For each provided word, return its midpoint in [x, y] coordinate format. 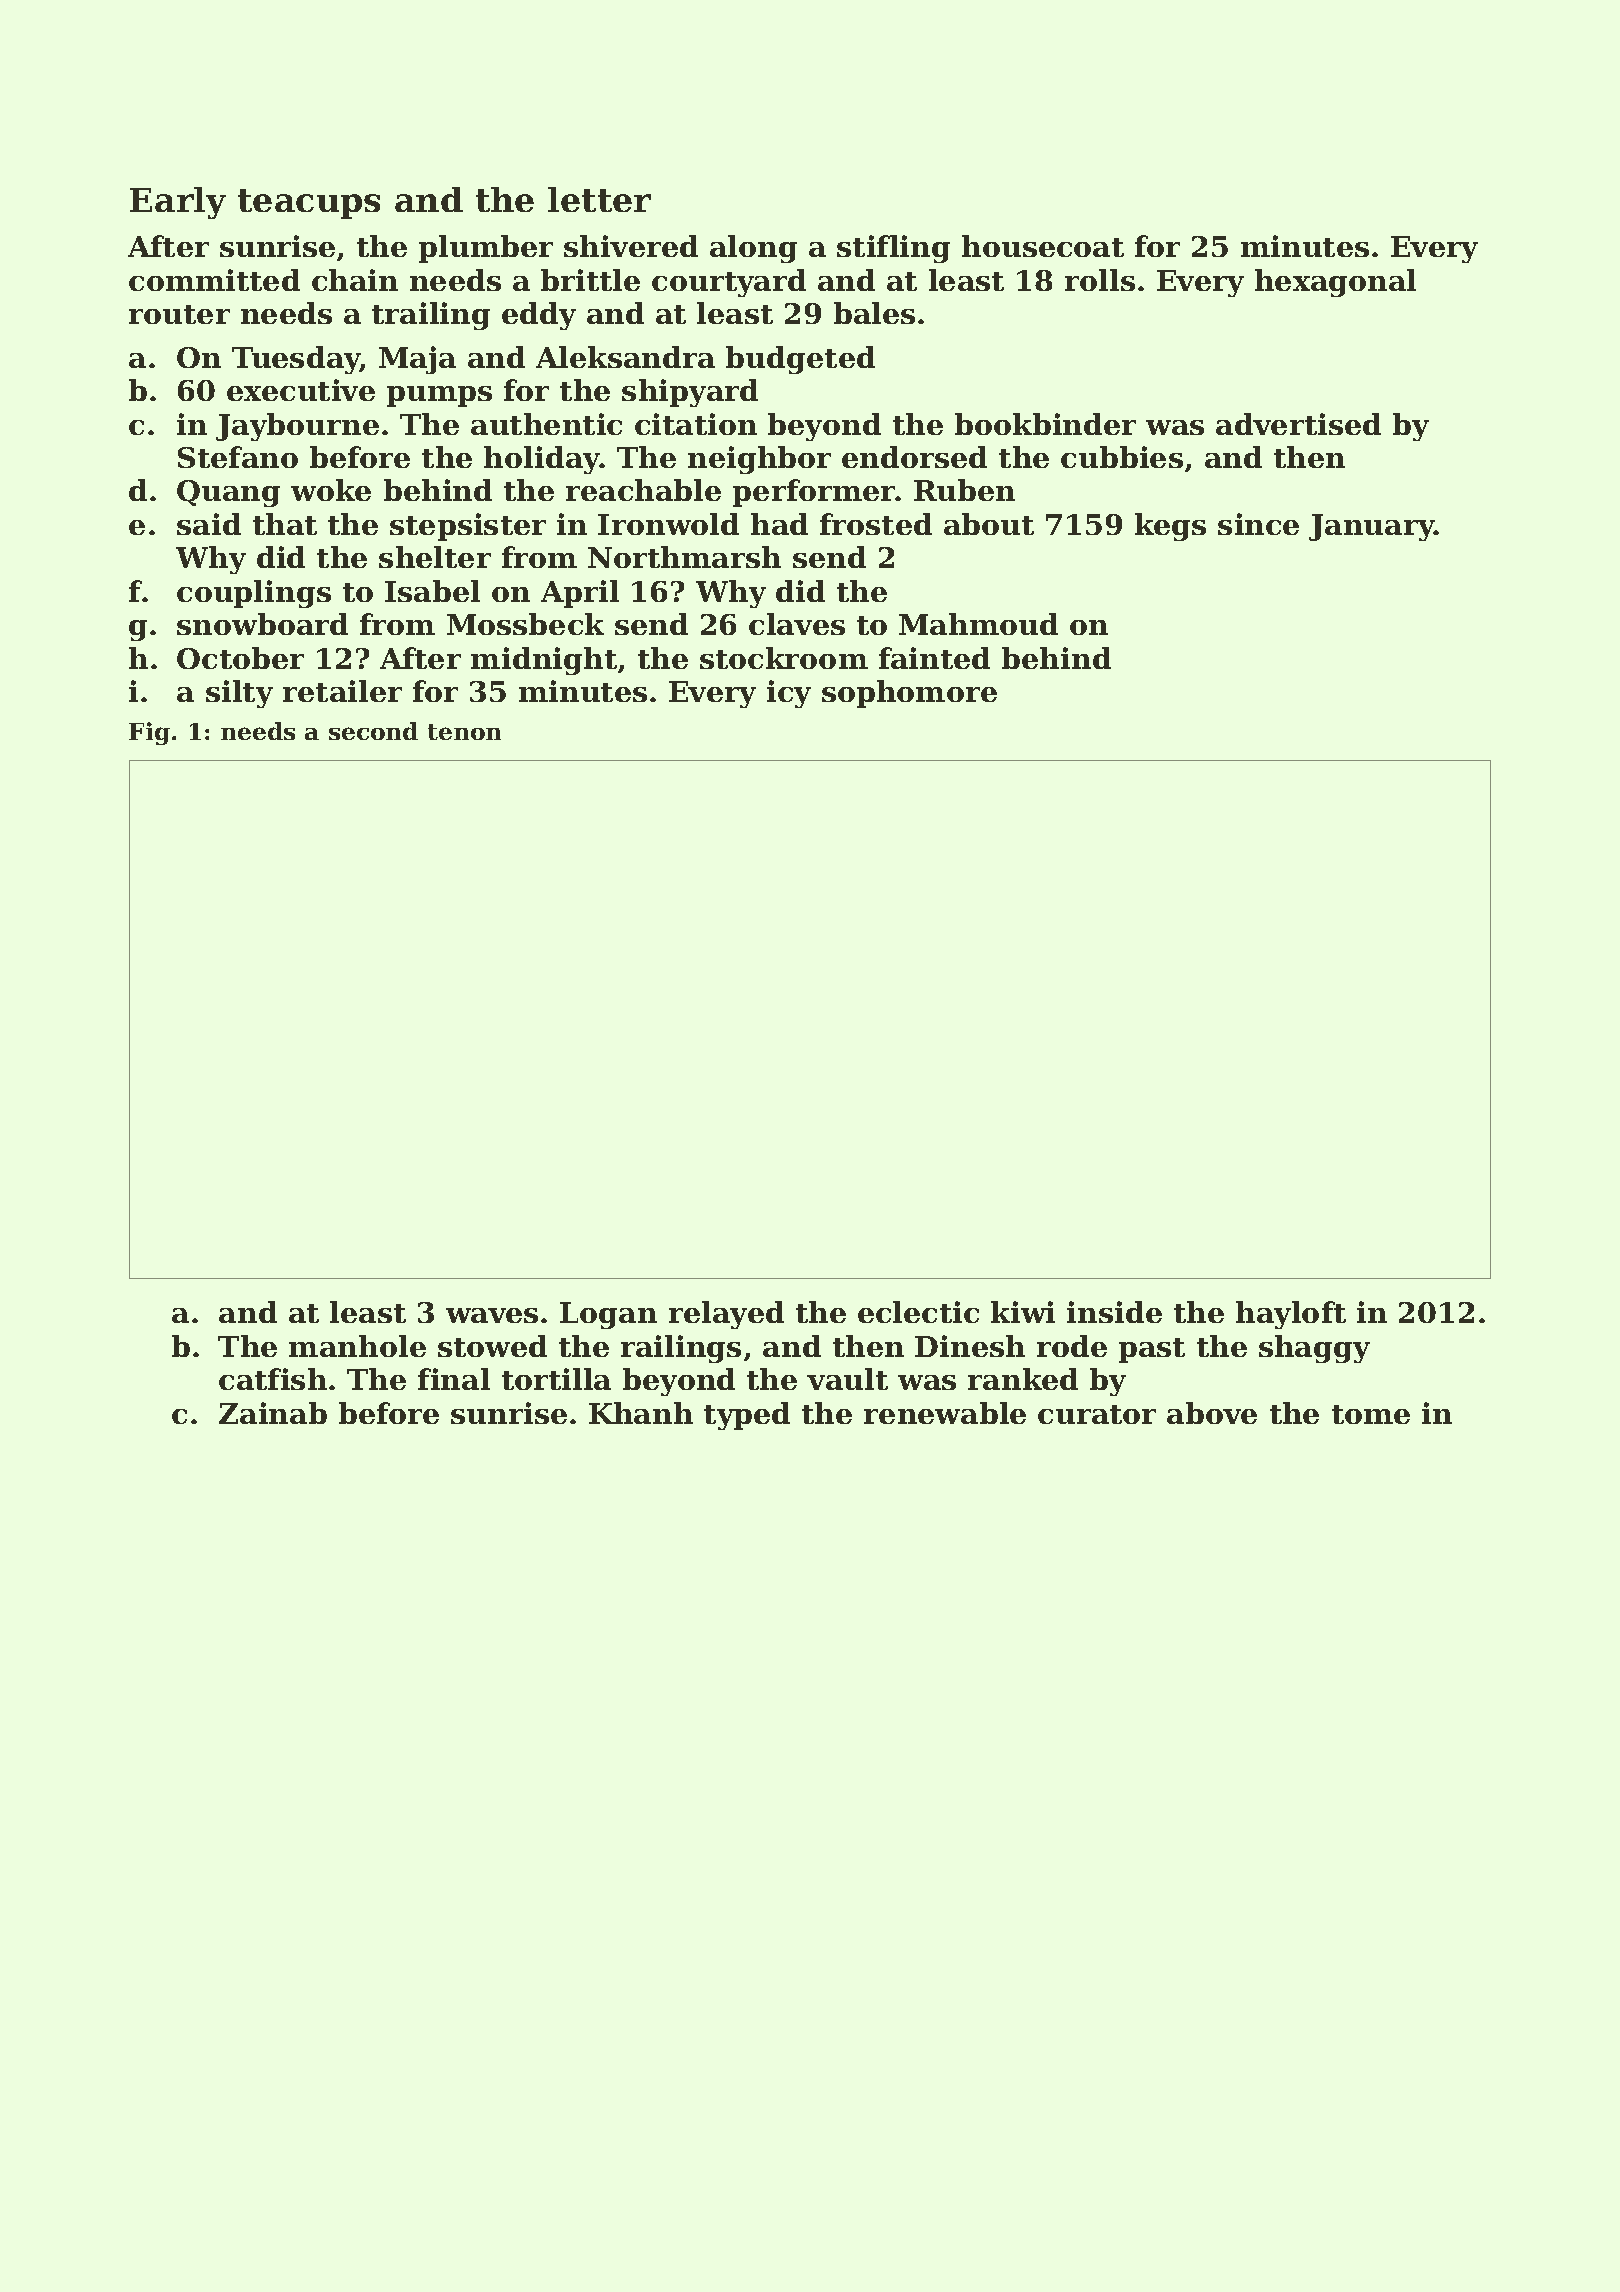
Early [178, 203]
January [1372, 527]
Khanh [641, 1413]
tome [1371, 1414]
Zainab [273, 1413]
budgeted [800, 360]
